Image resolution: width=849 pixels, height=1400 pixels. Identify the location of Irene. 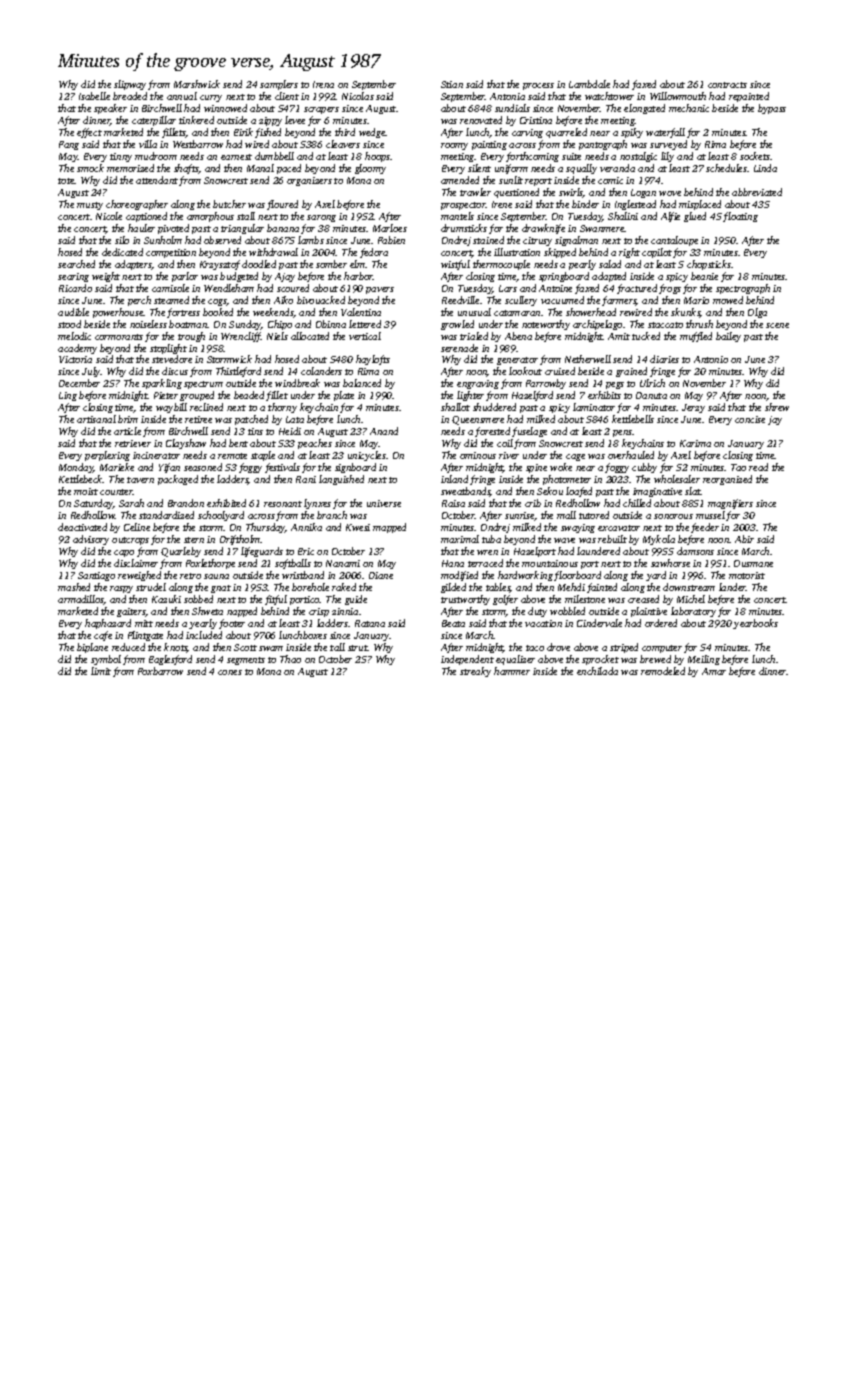
(502, 204).
